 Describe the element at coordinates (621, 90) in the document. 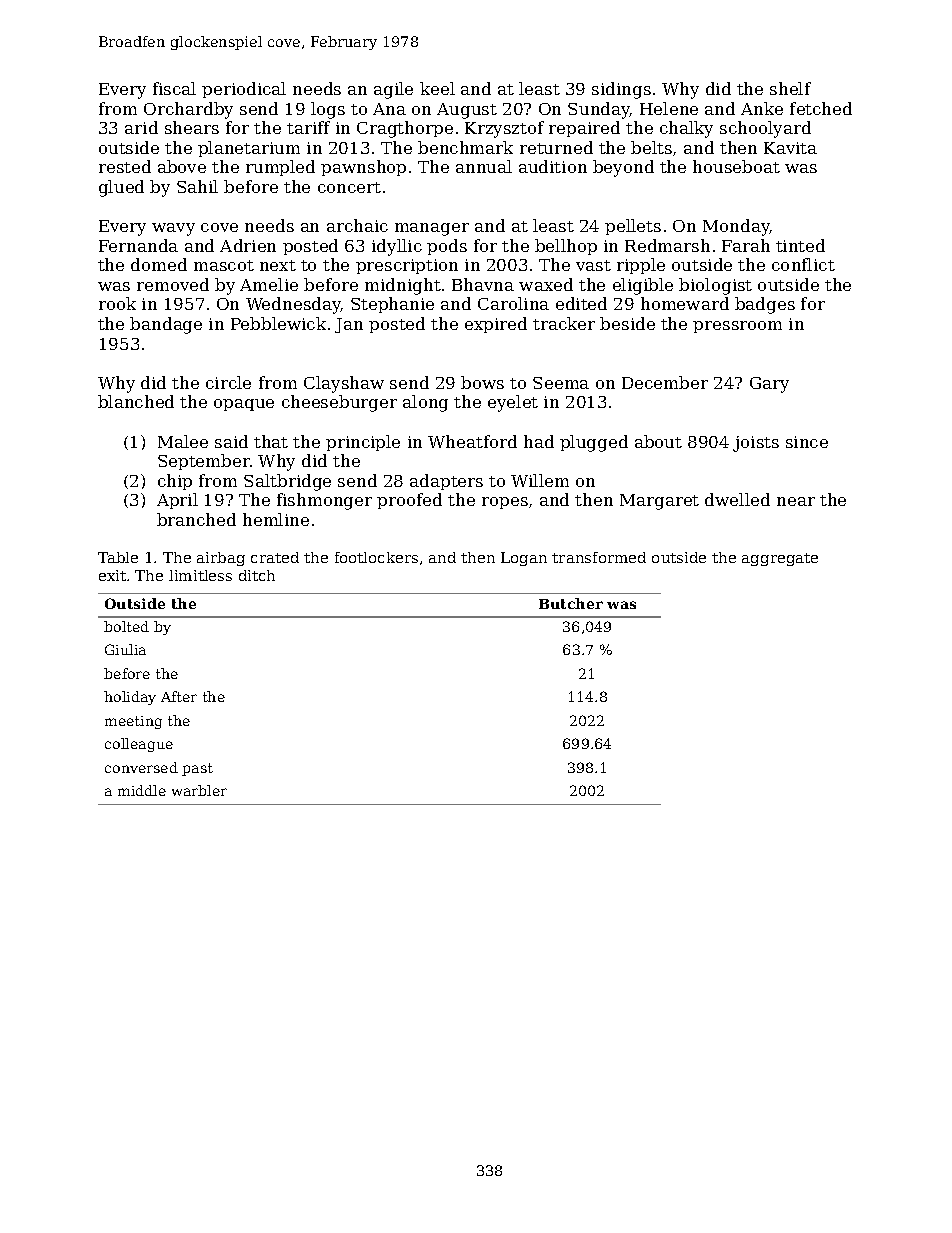

I see `sidings` at that location.
